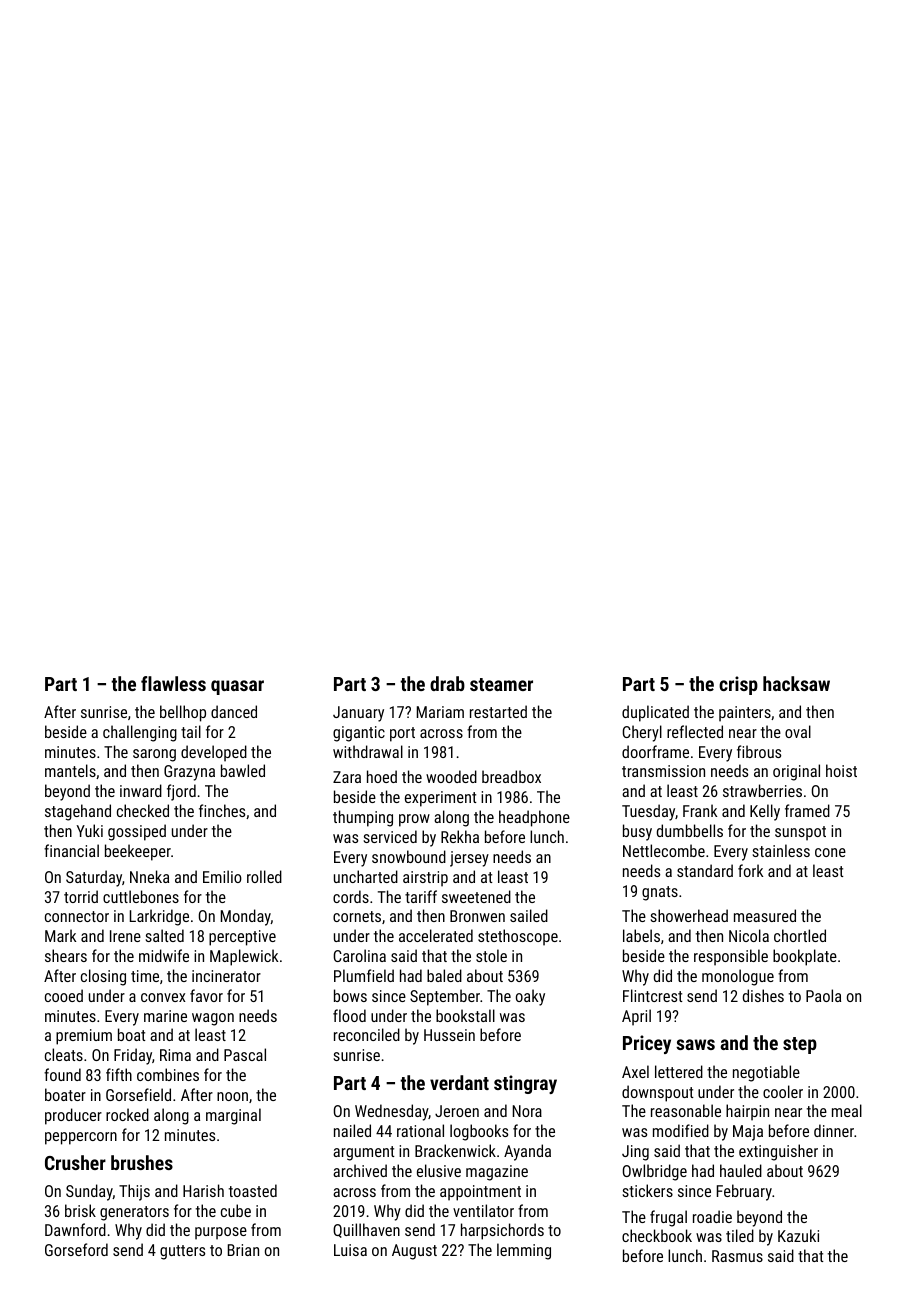  What do you see at coordinates (76, 1249) in the page?
I see `Gorseford` at bounding box center [76, 1249].
